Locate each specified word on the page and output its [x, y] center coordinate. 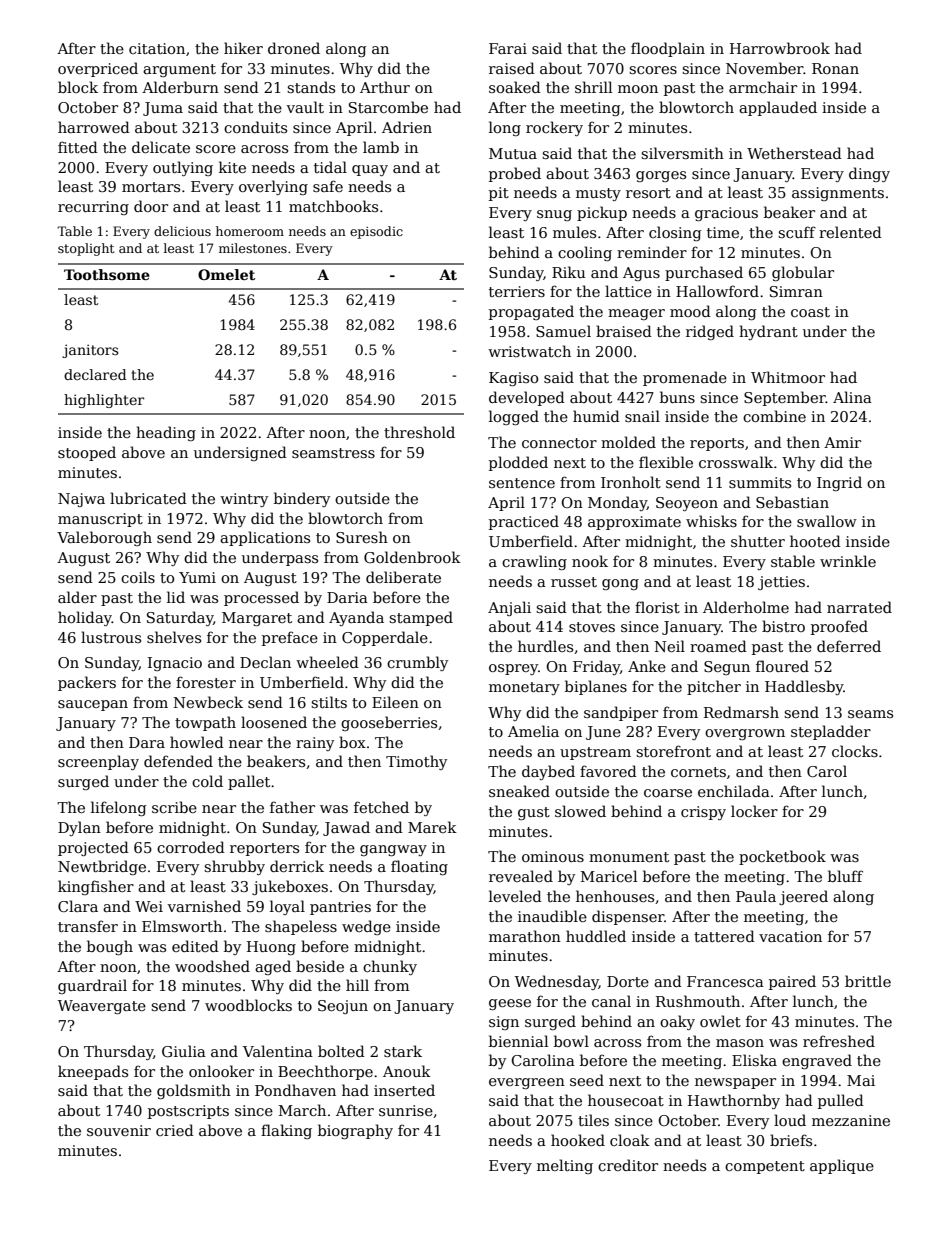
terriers [517, 291]
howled [197, 742]
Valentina [278, 1051]
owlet [720, 1021]
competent [765, 1167]
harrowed [94, 127]
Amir [842, 442]
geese [510, 1004]
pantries [340, 908]
